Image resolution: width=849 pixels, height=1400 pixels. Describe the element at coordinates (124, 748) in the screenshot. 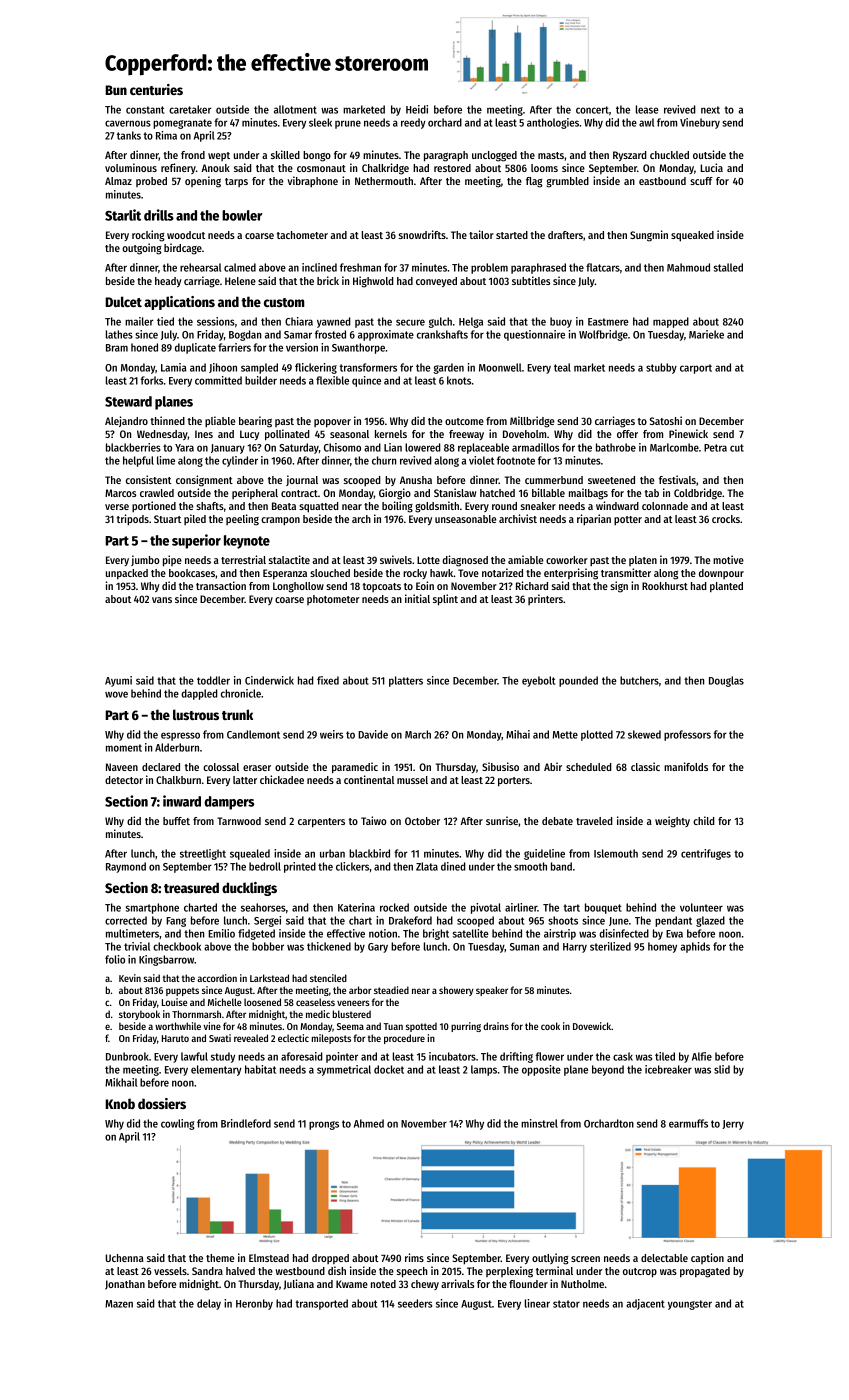

I see `moment` at that location.
